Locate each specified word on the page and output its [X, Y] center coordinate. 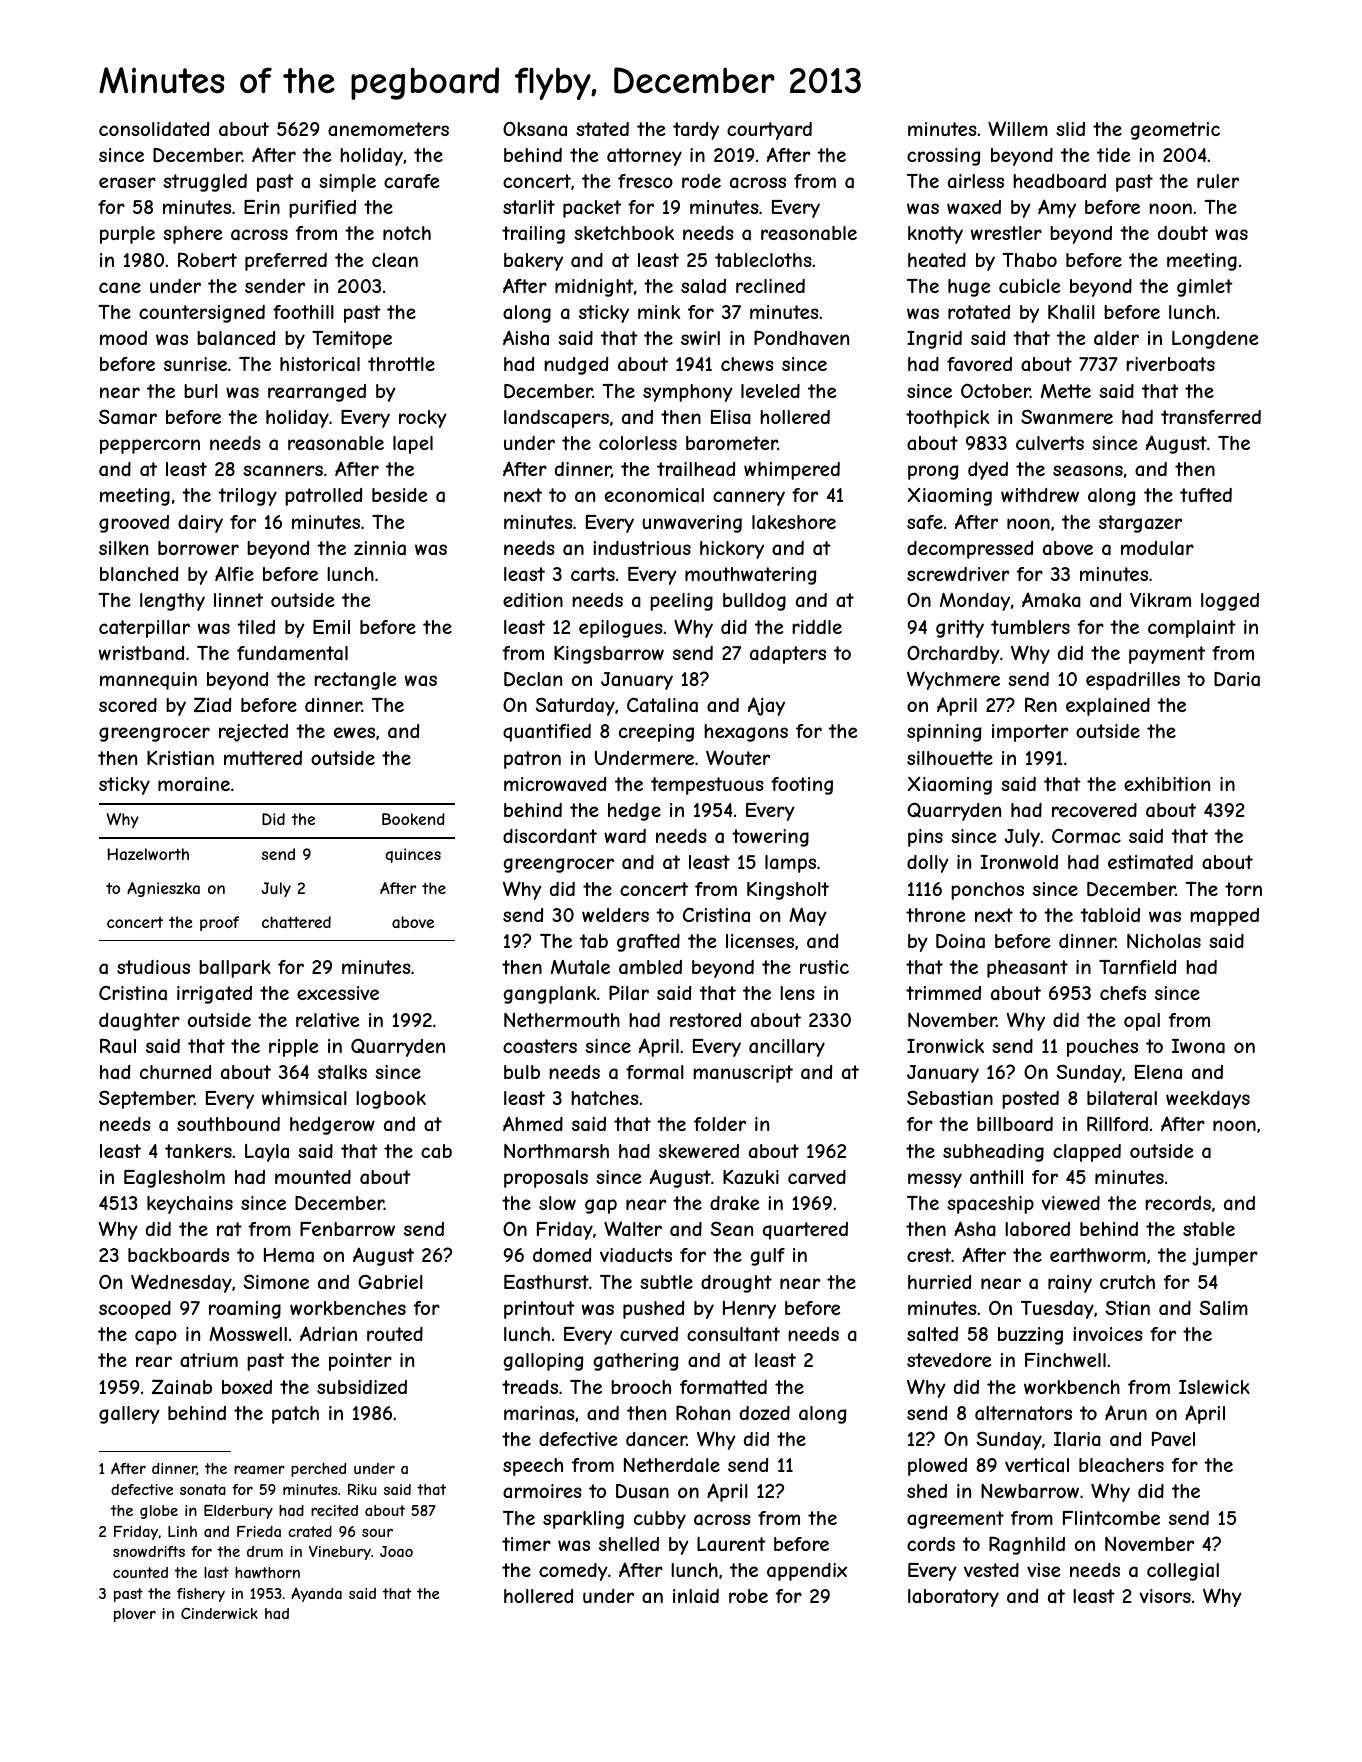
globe [159, 1512]
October [995, 390]
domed [562, 1255]
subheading [993, 1153]
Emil [331, 627]
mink [659, 312]
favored [979, 364]
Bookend [413, 819]
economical [654, 495]
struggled [205, 183]
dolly [928, 864]
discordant [550, 836]
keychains [190, 1205]
